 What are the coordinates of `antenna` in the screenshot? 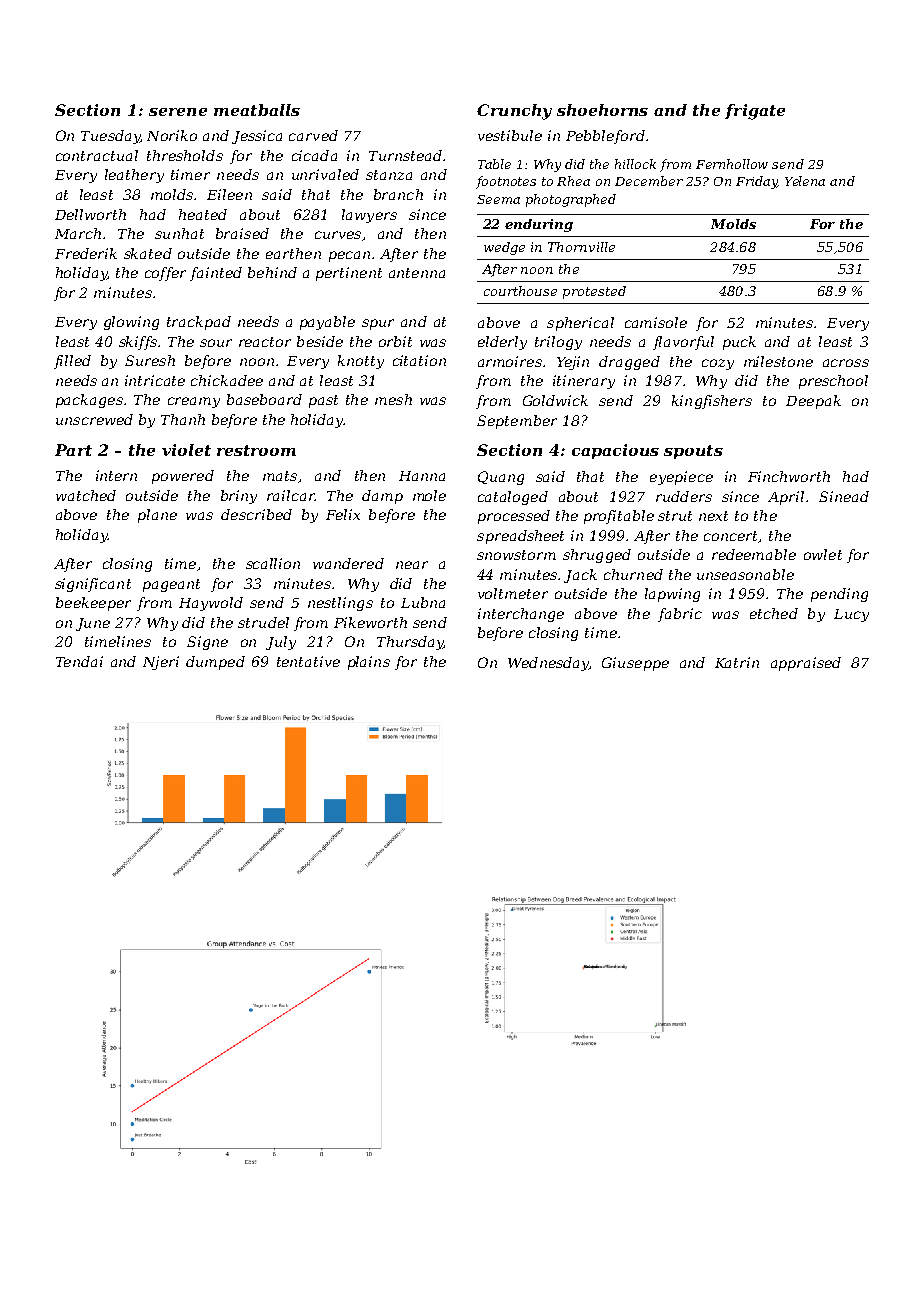 It's located at (417, 273).
